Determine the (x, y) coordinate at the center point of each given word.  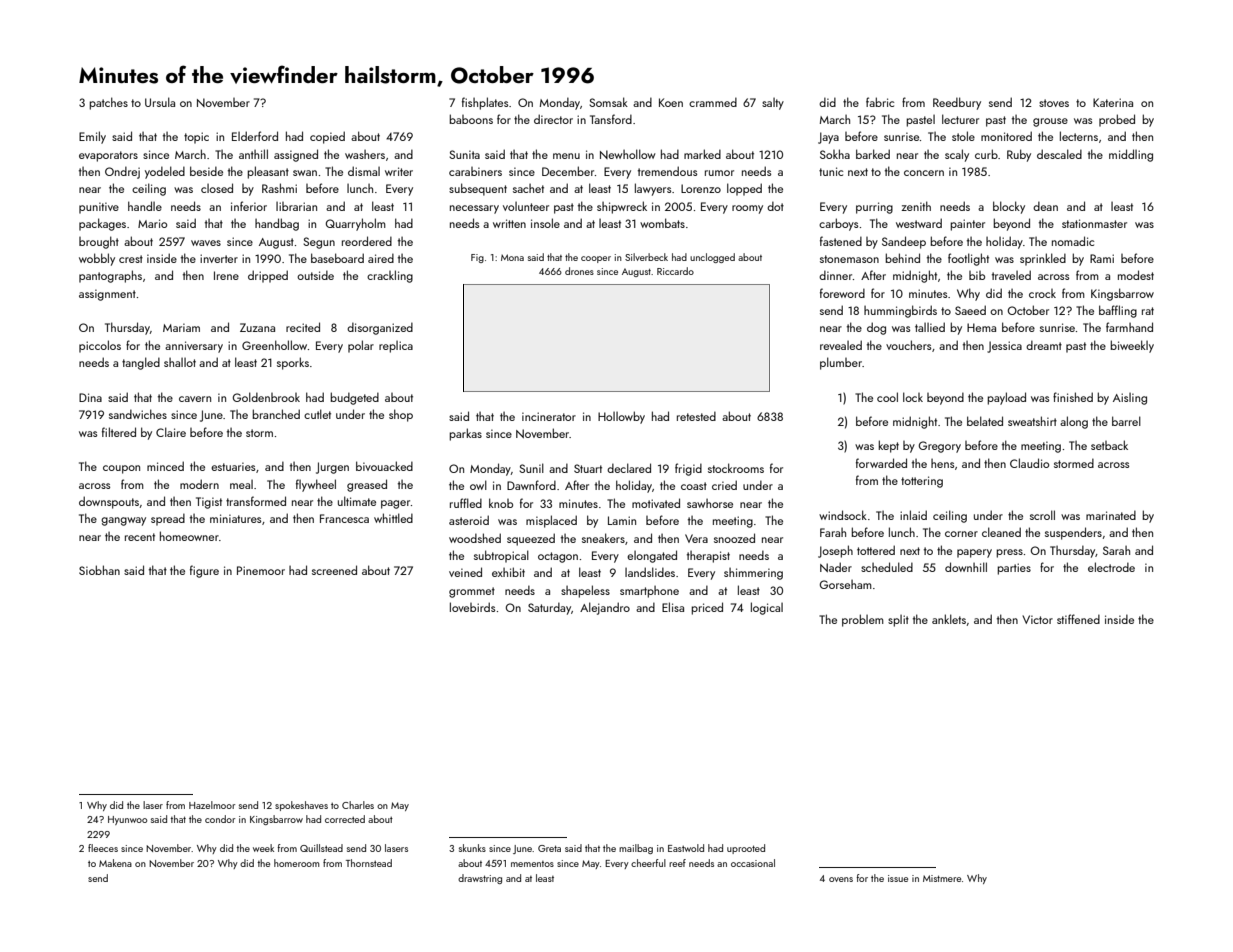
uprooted (746, 849)
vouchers (908, 345)
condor (220, 819)
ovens (841, 879)
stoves (1054, 103)
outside (315, 275)
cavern (195, 399)
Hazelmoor (212, 805)
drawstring (480, 879)
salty (773, 104)
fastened (841, 241)
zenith (916, 206)
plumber (841, 363)
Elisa (673, 607)
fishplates (485, 103)
